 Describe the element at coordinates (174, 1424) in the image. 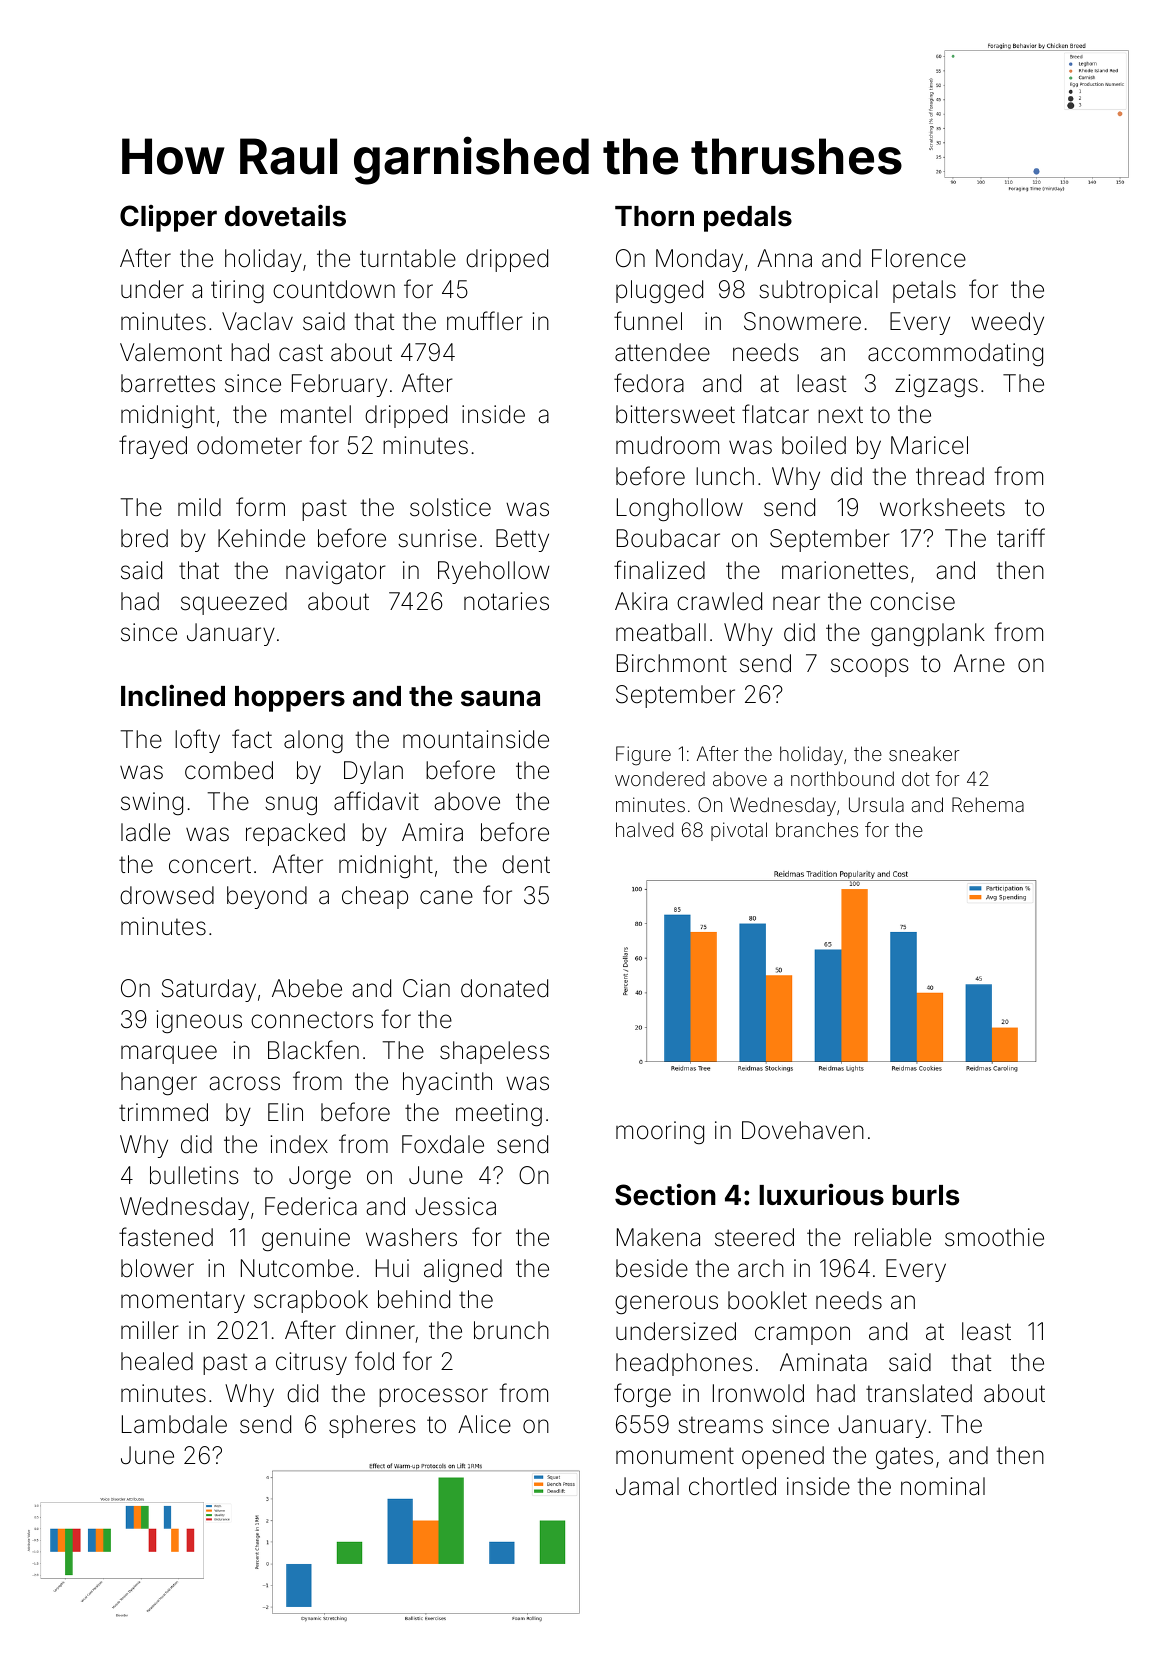

I see `Lambdale` at that location.
